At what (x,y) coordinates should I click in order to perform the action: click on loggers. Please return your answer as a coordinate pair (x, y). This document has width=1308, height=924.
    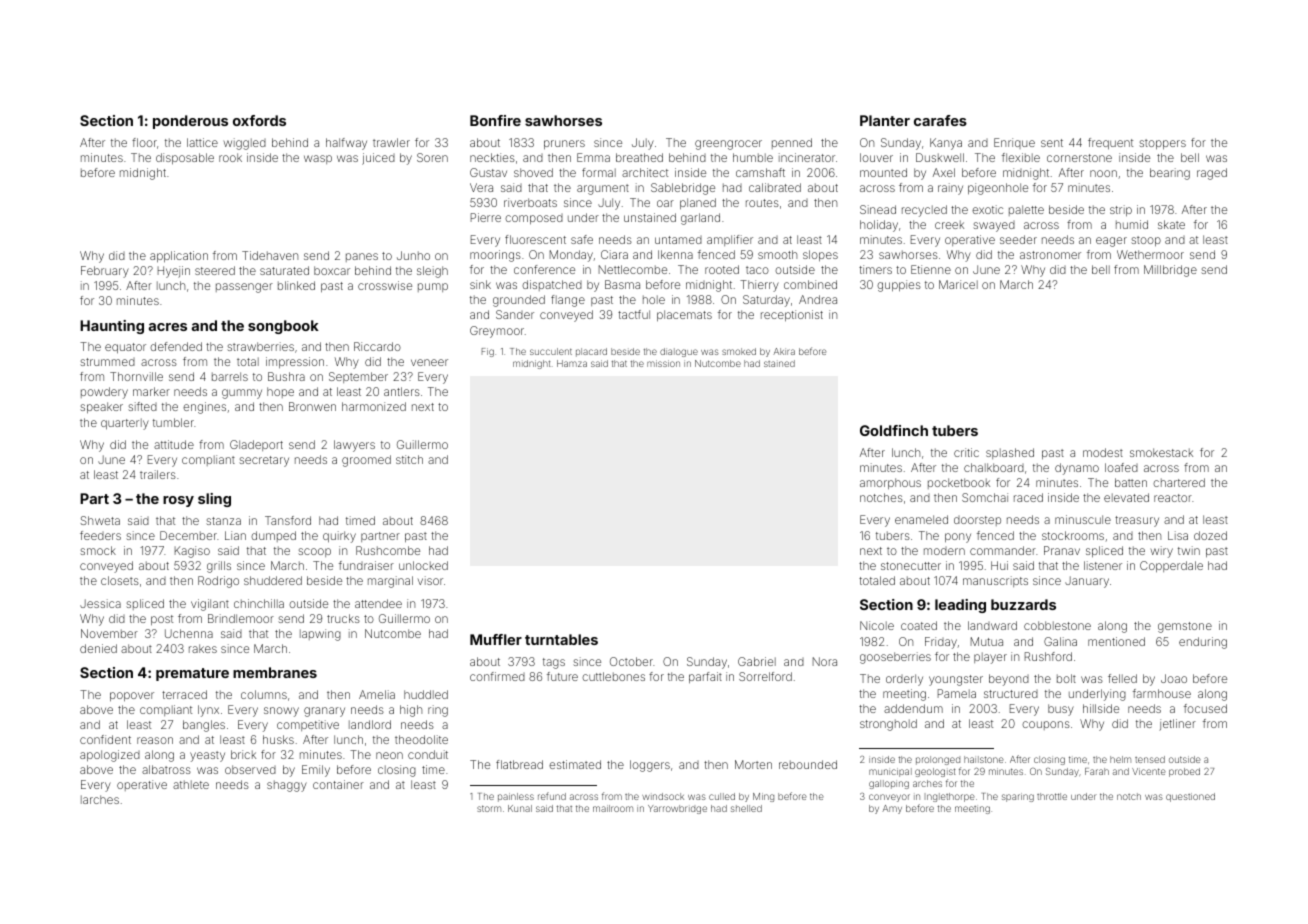
    Looking at the image, I should click on (650, 766).
